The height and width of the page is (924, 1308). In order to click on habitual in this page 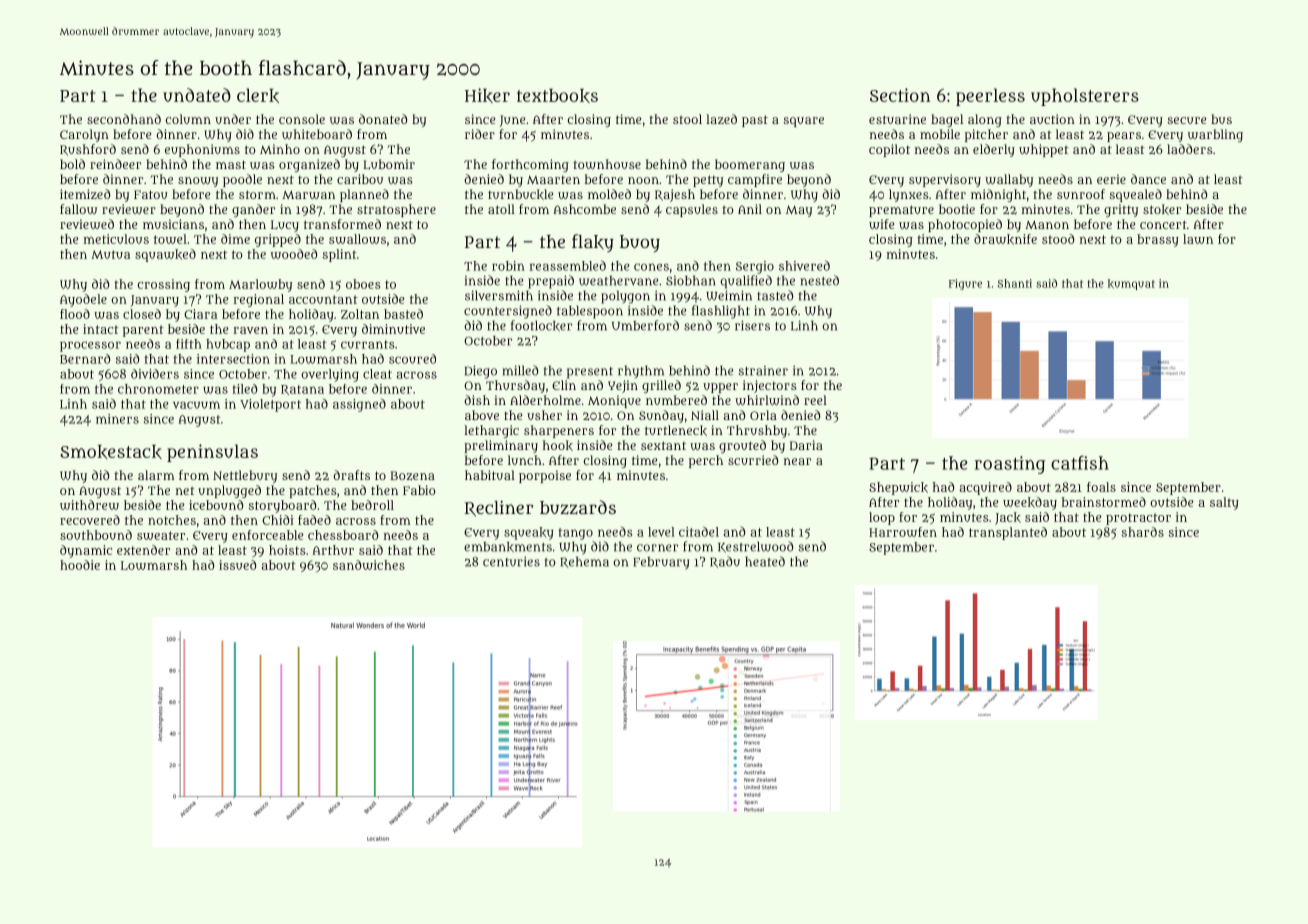, I will do `click(490, 475)`.
